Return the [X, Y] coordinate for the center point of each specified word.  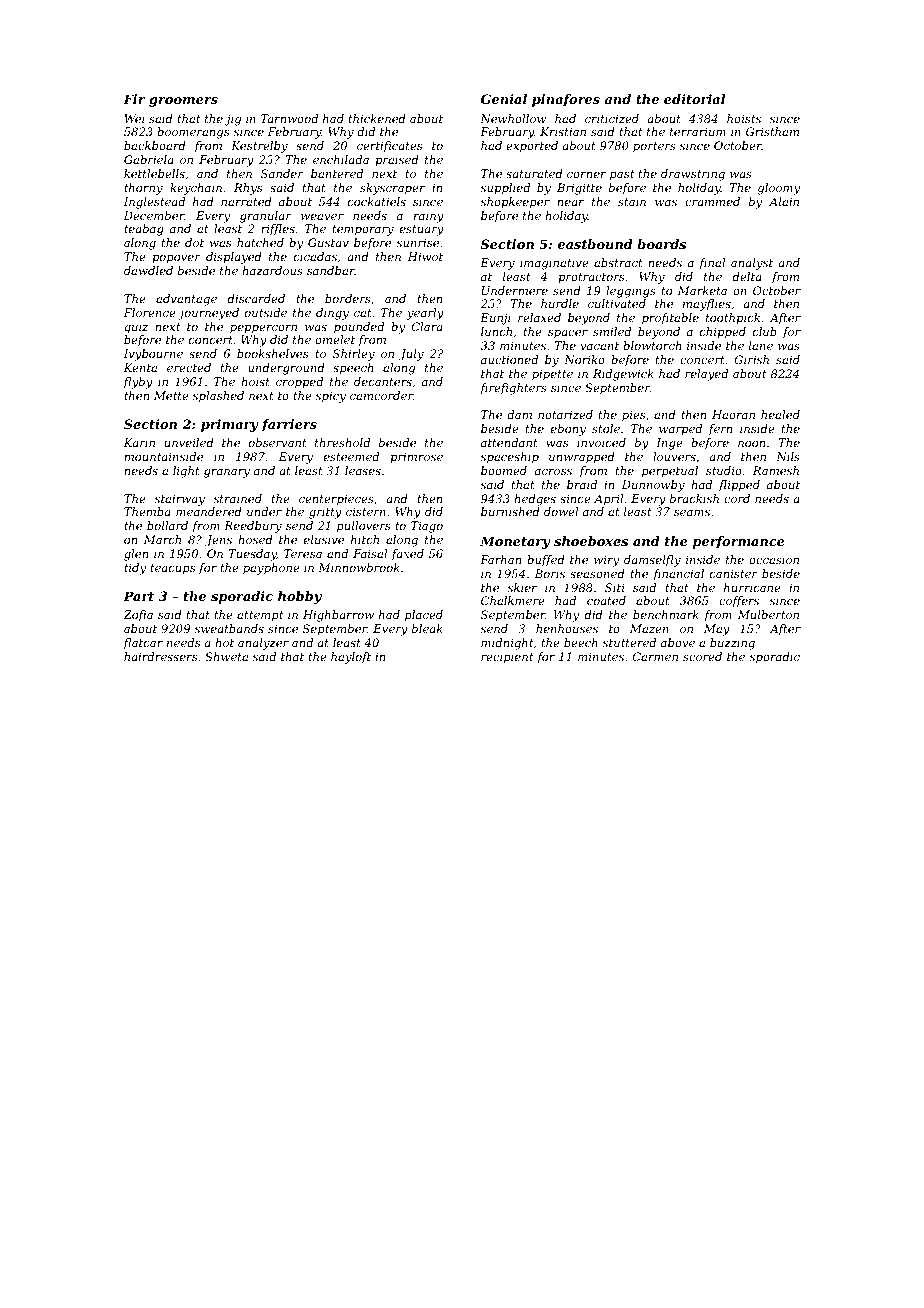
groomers [183, 102]
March [162, 539]
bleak [427, 628]
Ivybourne [153, 355]
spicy [331, 397]
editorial [694, 99]
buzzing [732, 644]
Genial [504, 99]
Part [138, 596]
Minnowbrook [359, 567]
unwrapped [582, 458]
